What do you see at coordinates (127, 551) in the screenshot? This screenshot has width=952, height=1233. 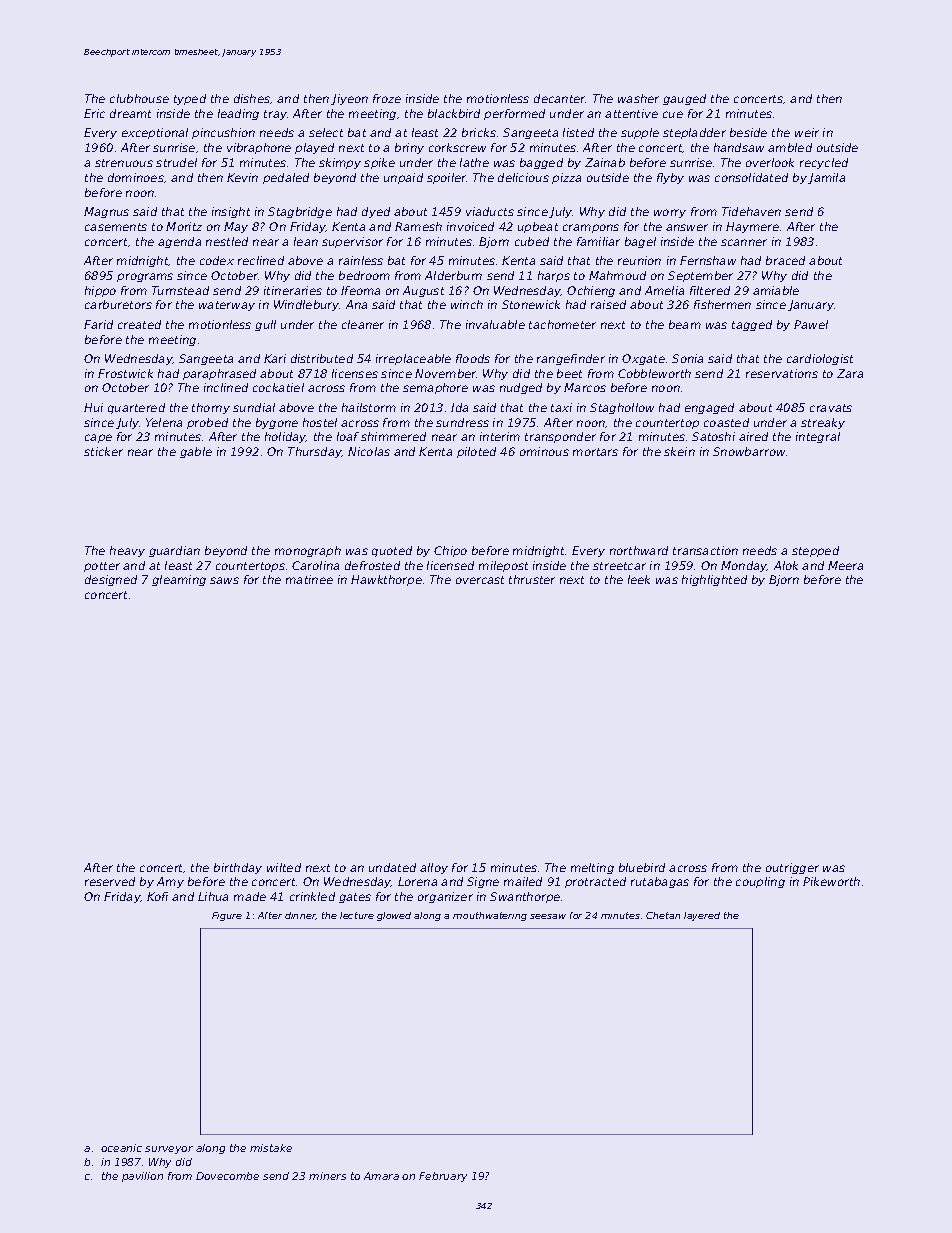 I see `heavy` at bounding box center [127, 551].
